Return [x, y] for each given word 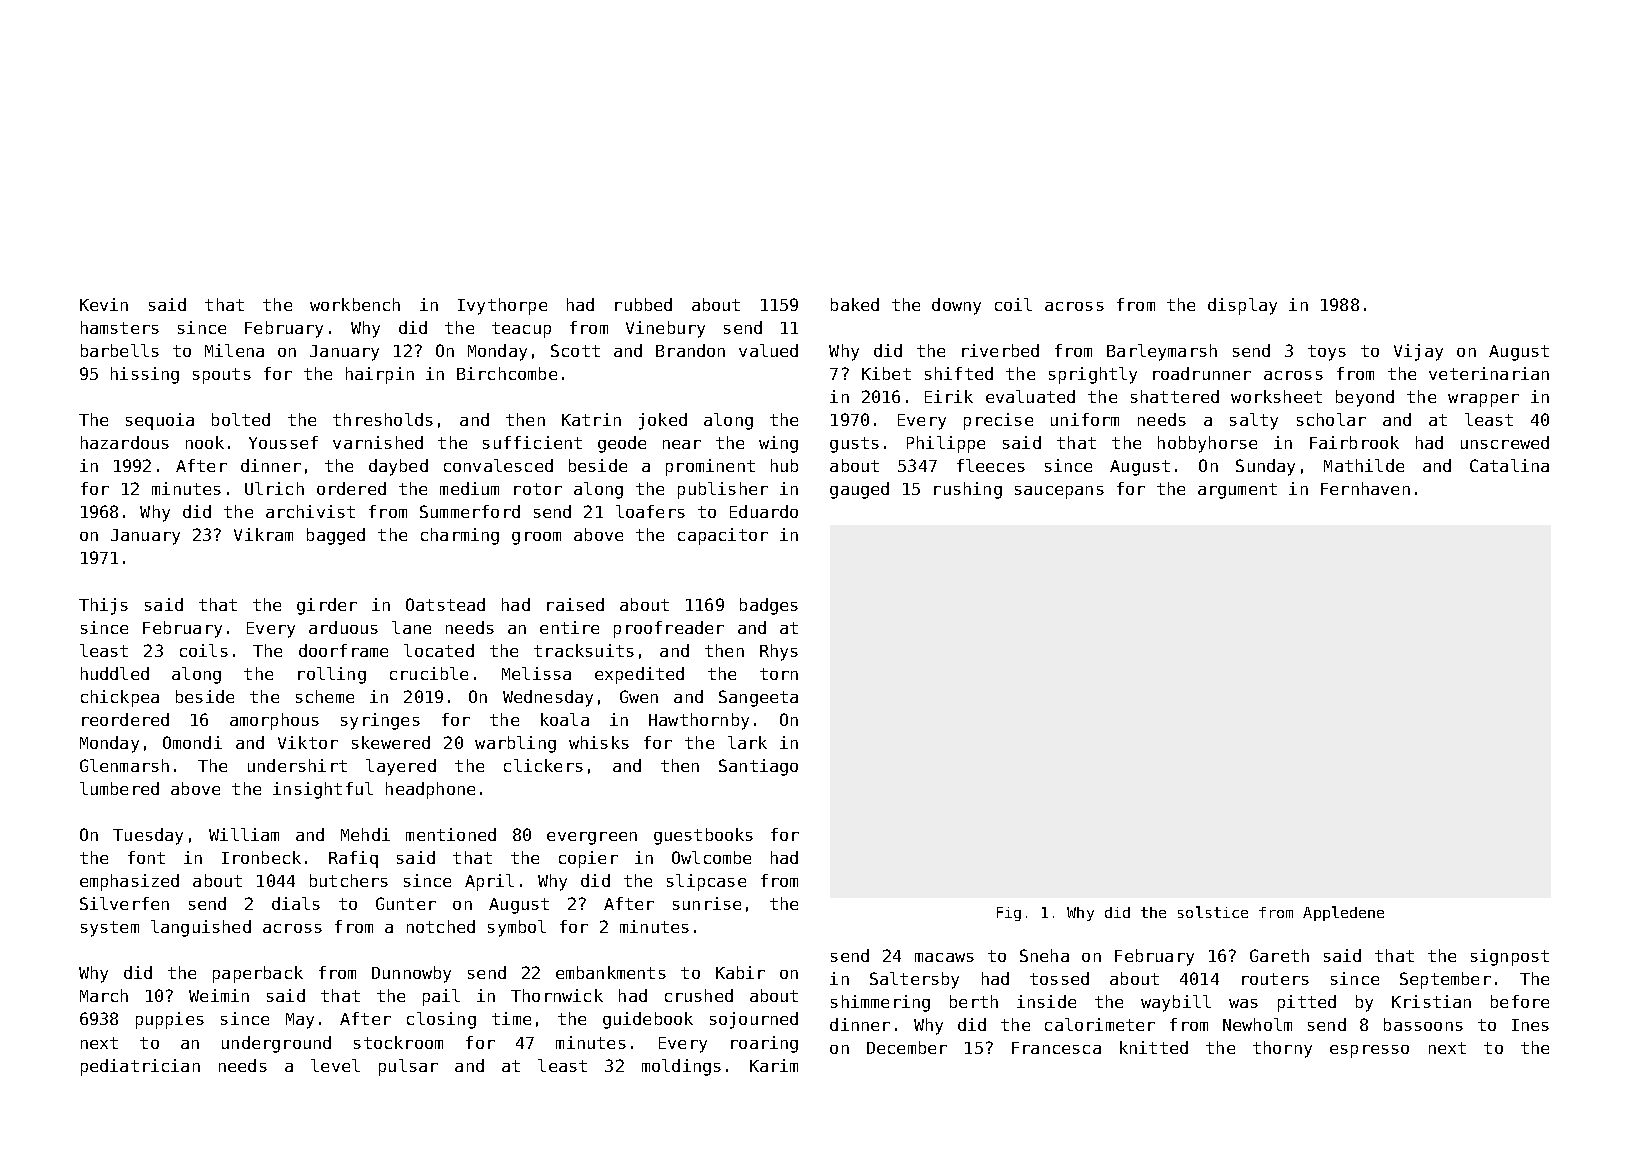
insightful [323, 790]
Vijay [1418, 352]
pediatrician [140, 1067]
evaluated [1030, 396]
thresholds [383, 419]
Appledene [1343, 913]
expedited [639, 675]
